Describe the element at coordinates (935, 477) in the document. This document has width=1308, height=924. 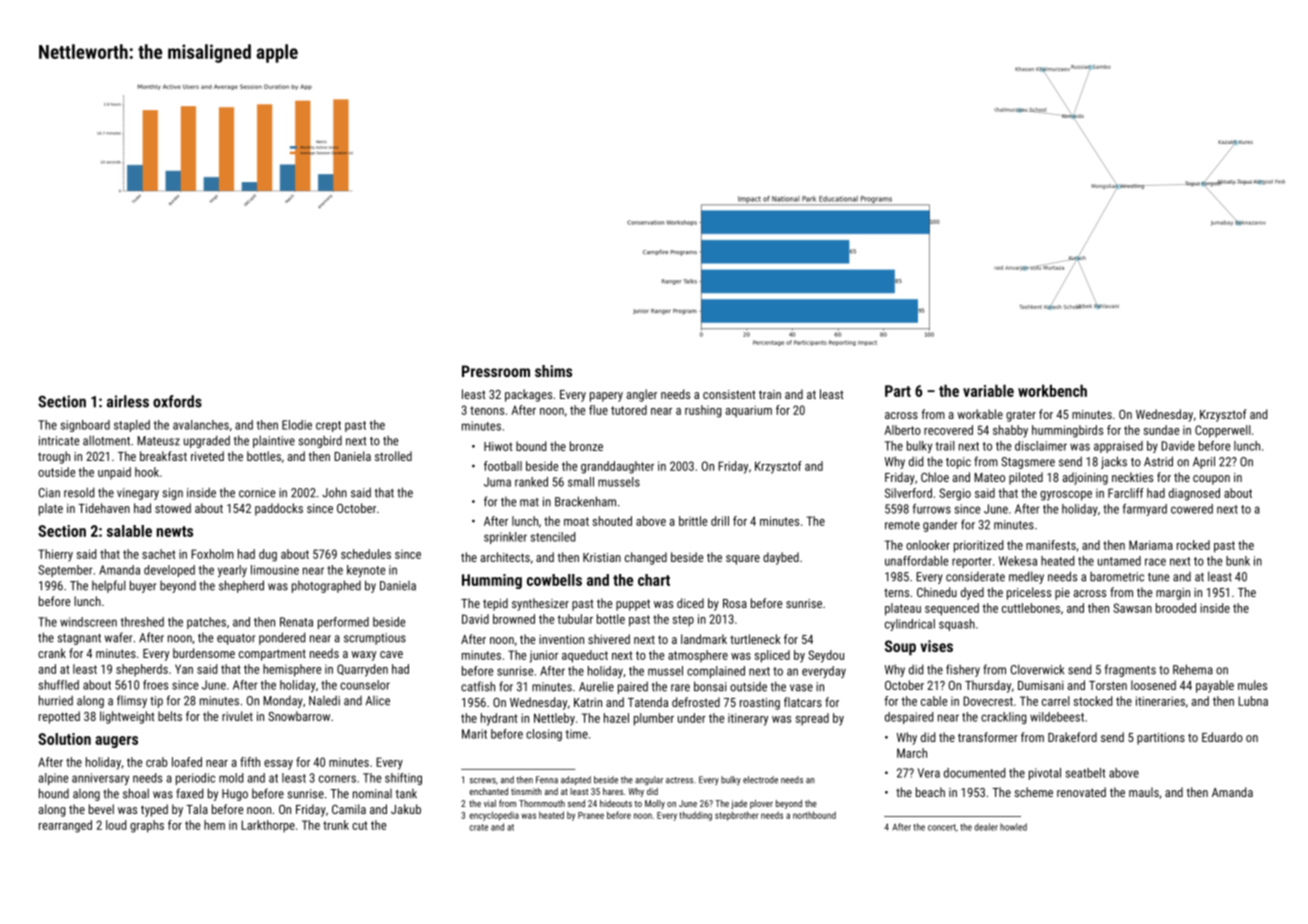
I see `Chloe` at that location.
